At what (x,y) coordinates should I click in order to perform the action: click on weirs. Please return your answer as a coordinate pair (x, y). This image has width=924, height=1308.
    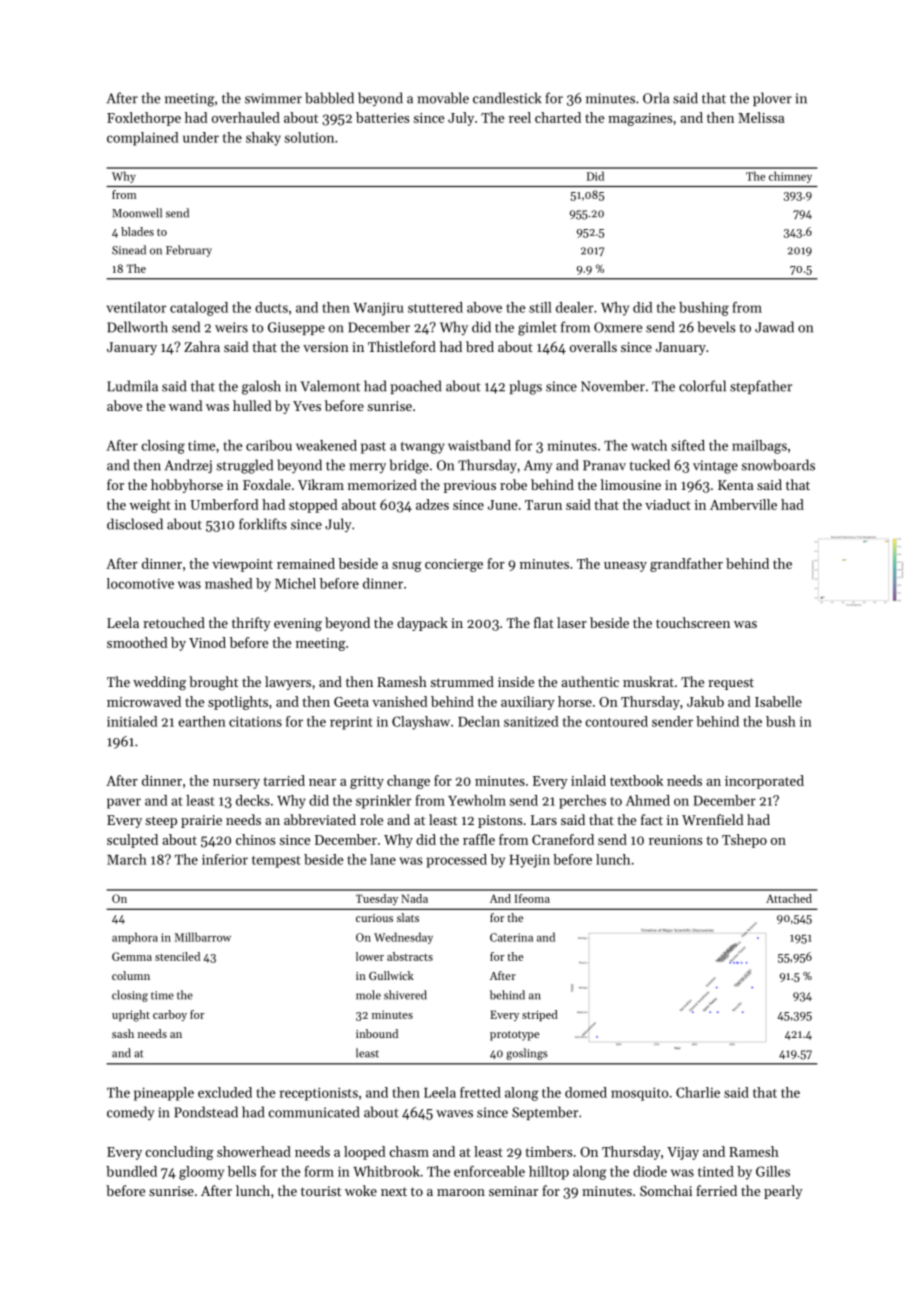
    Looking at the image, I should click on (231, 327).
